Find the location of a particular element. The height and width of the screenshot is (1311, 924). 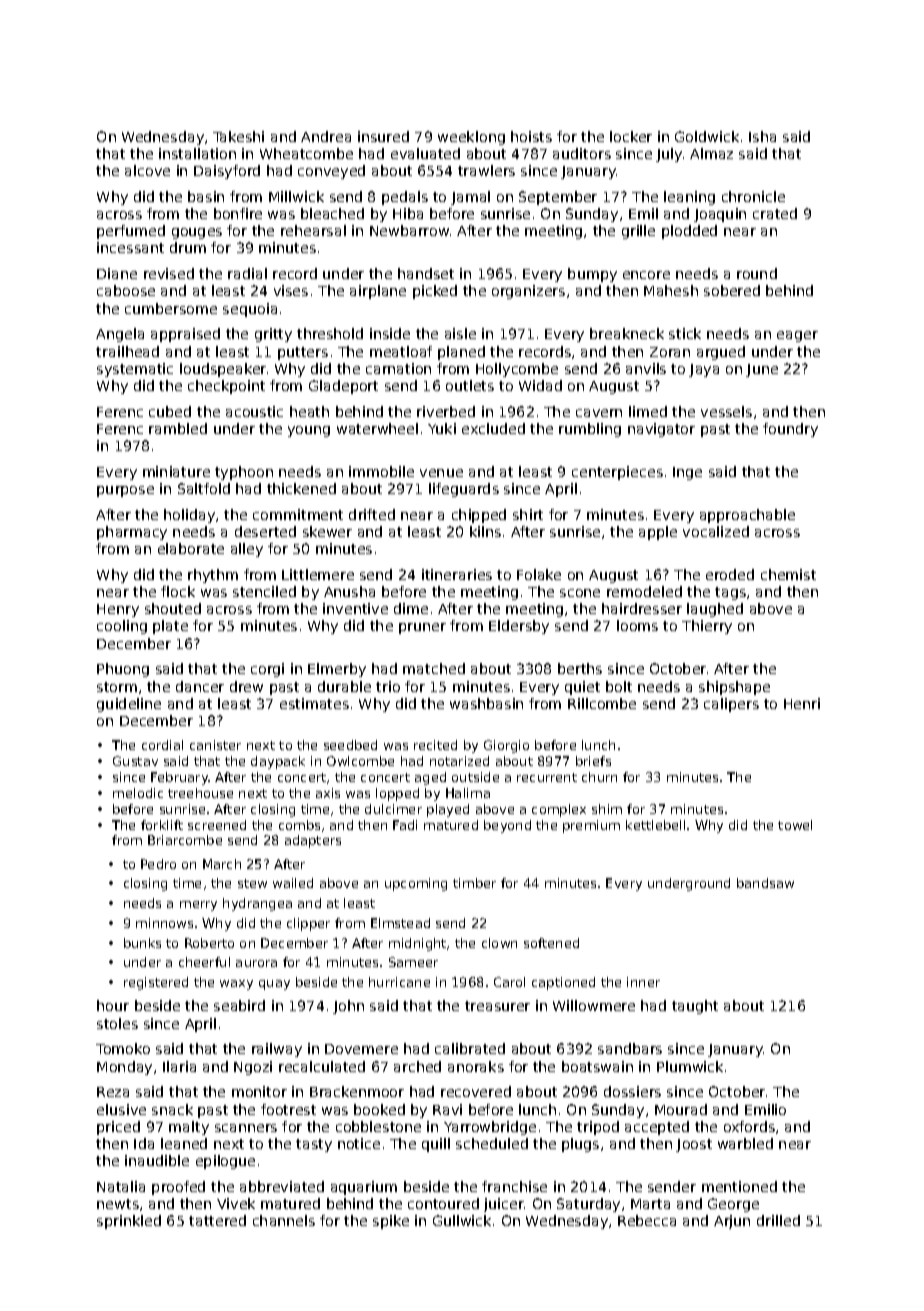

abbreviated is located at coordinates (282, 1186).
